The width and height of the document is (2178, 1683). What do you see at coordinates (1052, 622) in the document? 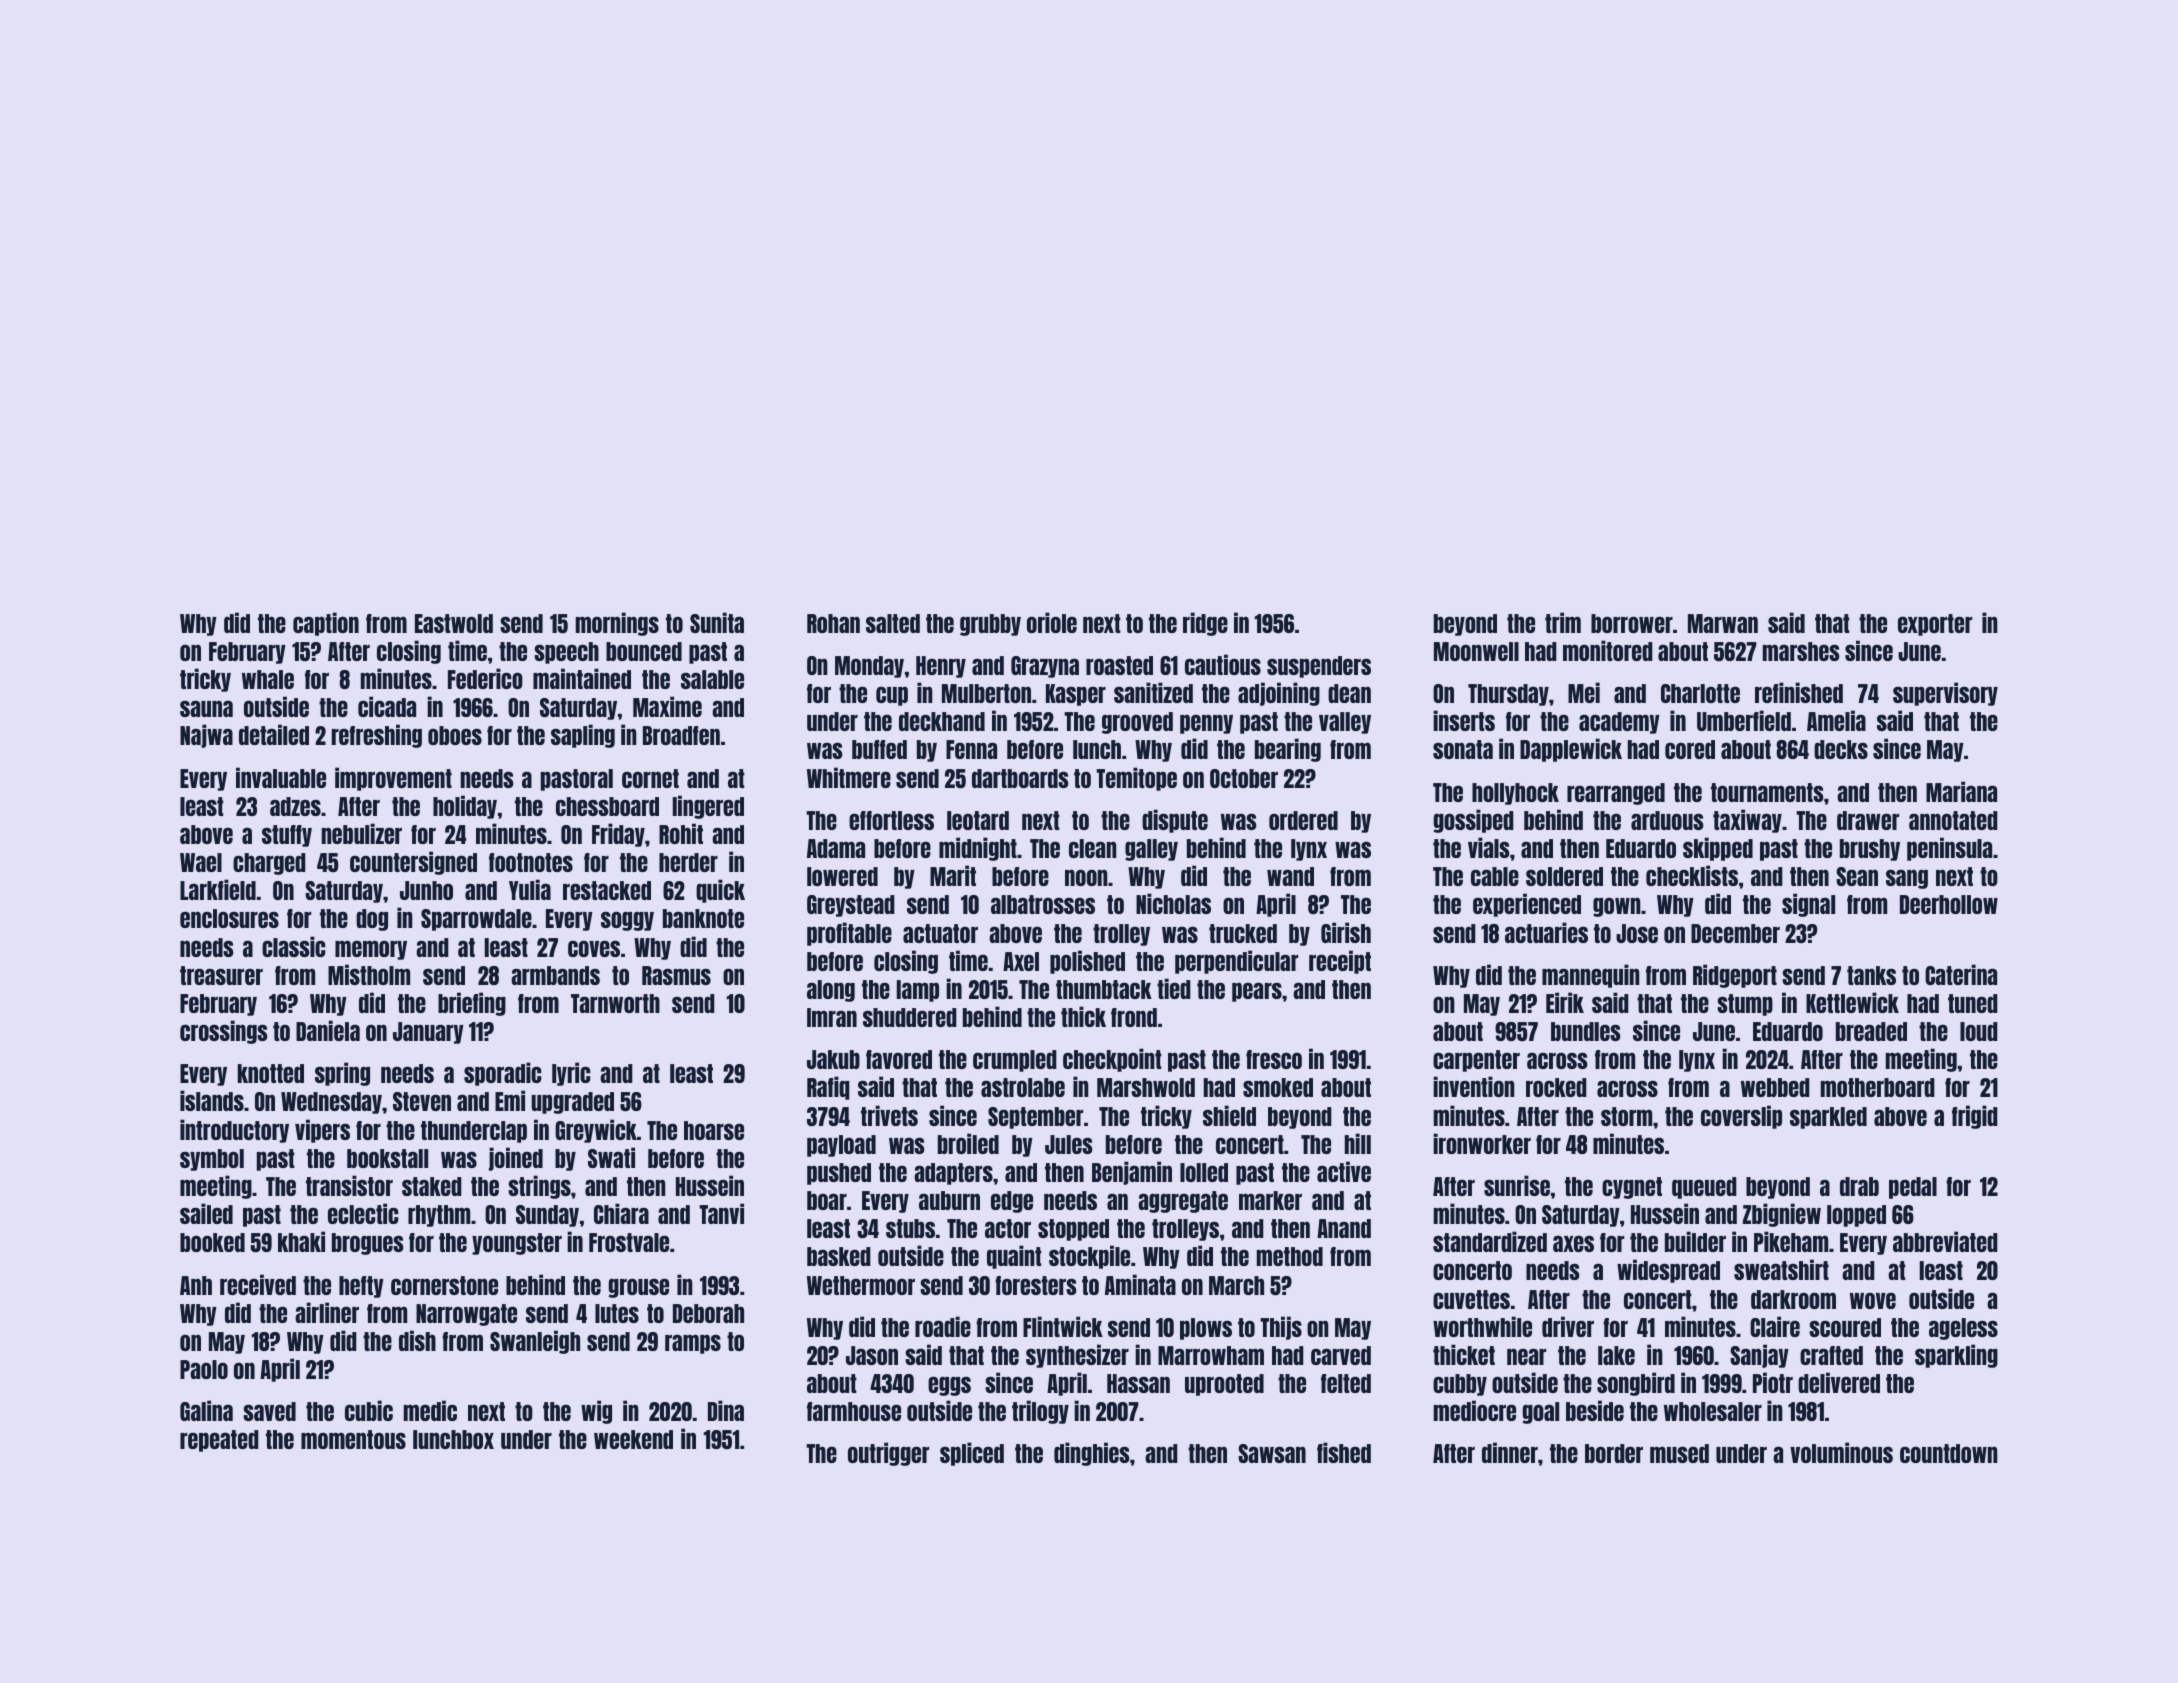
I see `oriole` at bounding box center [1052, 622].
